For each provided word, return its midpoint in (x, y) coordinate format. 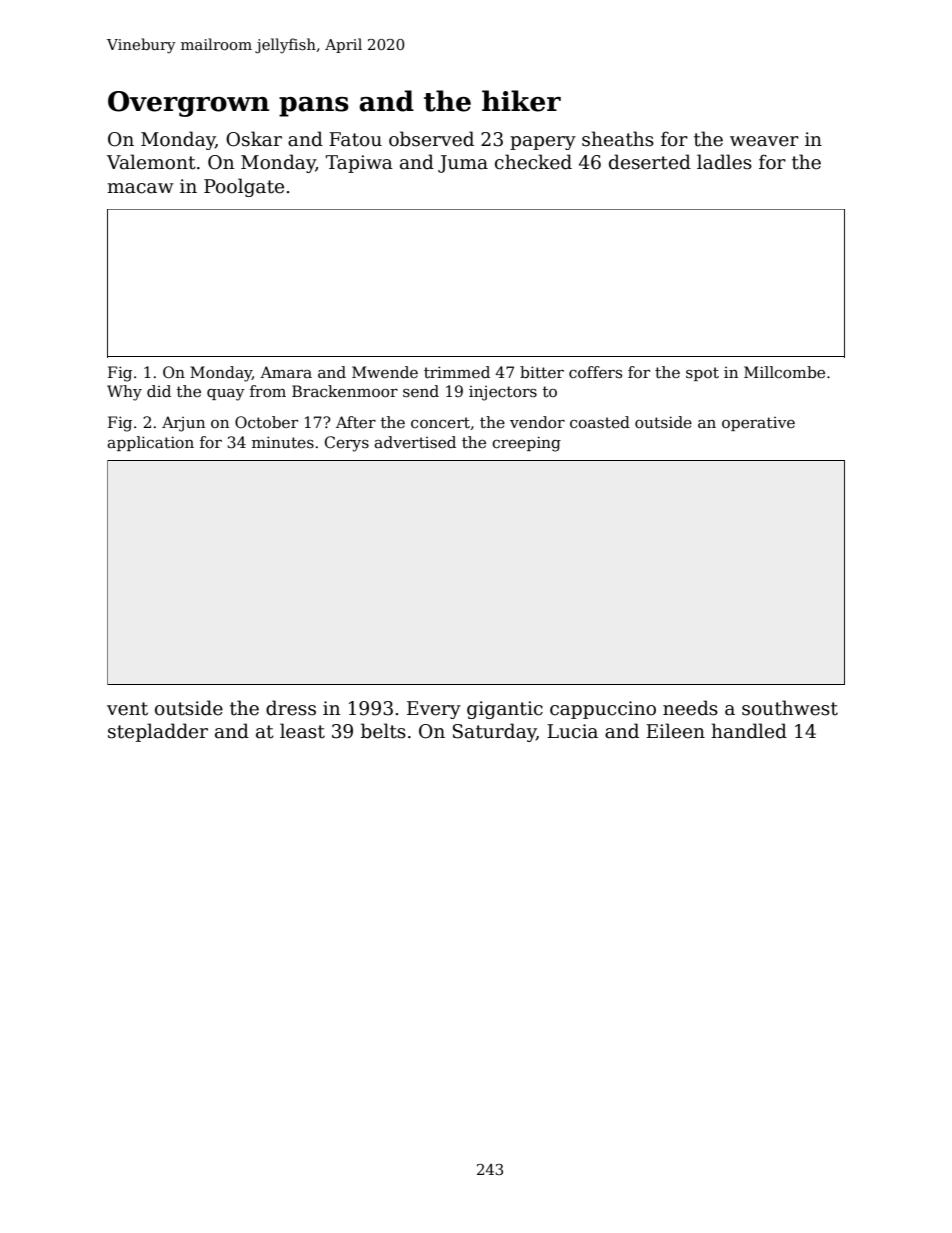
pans (314, 107)
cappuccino (603, 710)
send (421, 391)
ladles (724, 162)
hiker (521, 101)
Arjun (183, 424)
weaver (764, 141)
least (302, 731)
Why (124, 393)
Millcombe (784, 372)
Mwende (385, 372)
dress (291, 708)
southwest (790, 708)
